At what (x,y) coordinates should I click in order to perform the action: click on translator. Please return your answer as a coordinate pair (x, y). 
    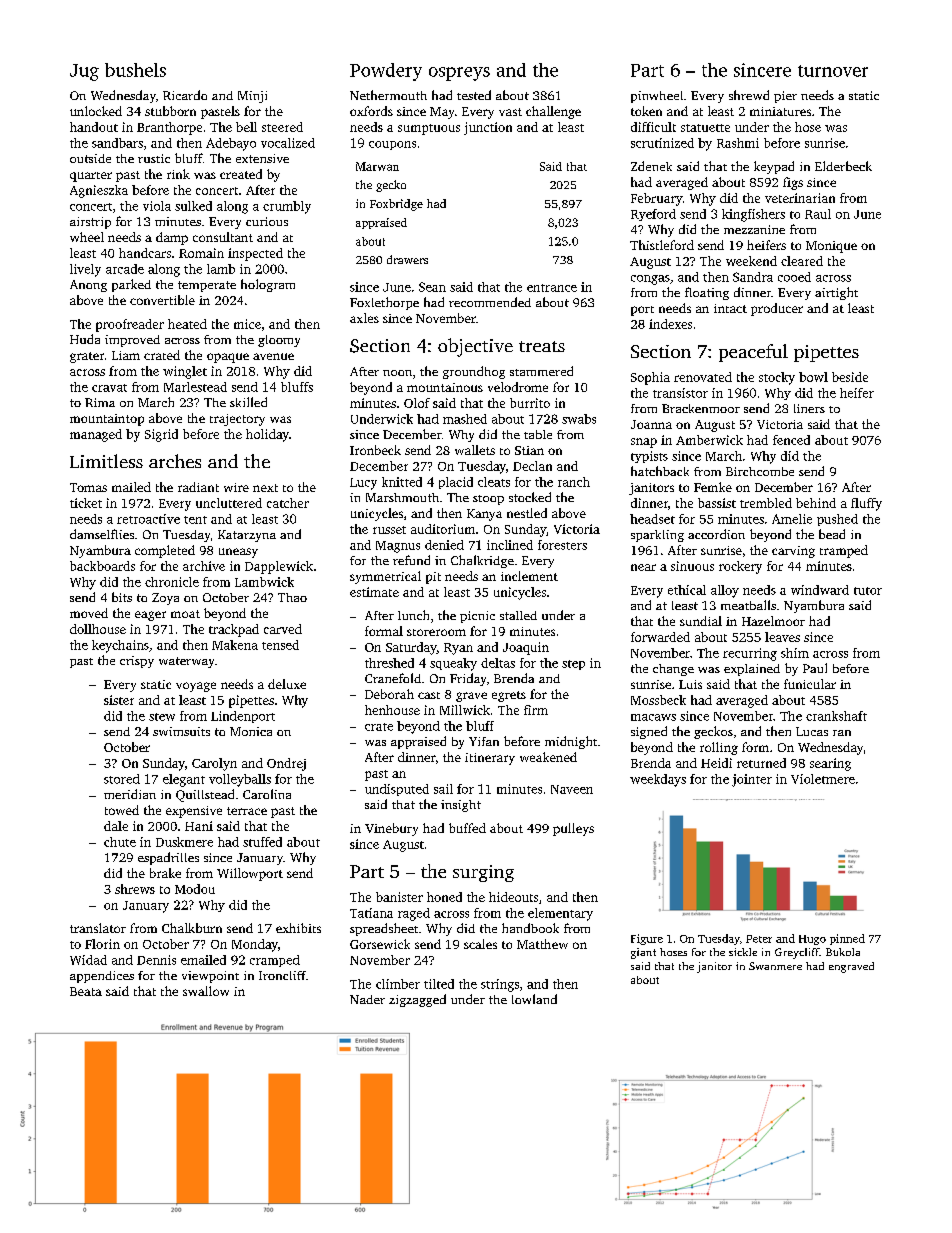
    Looking at the image, I should click on (98, 928).
